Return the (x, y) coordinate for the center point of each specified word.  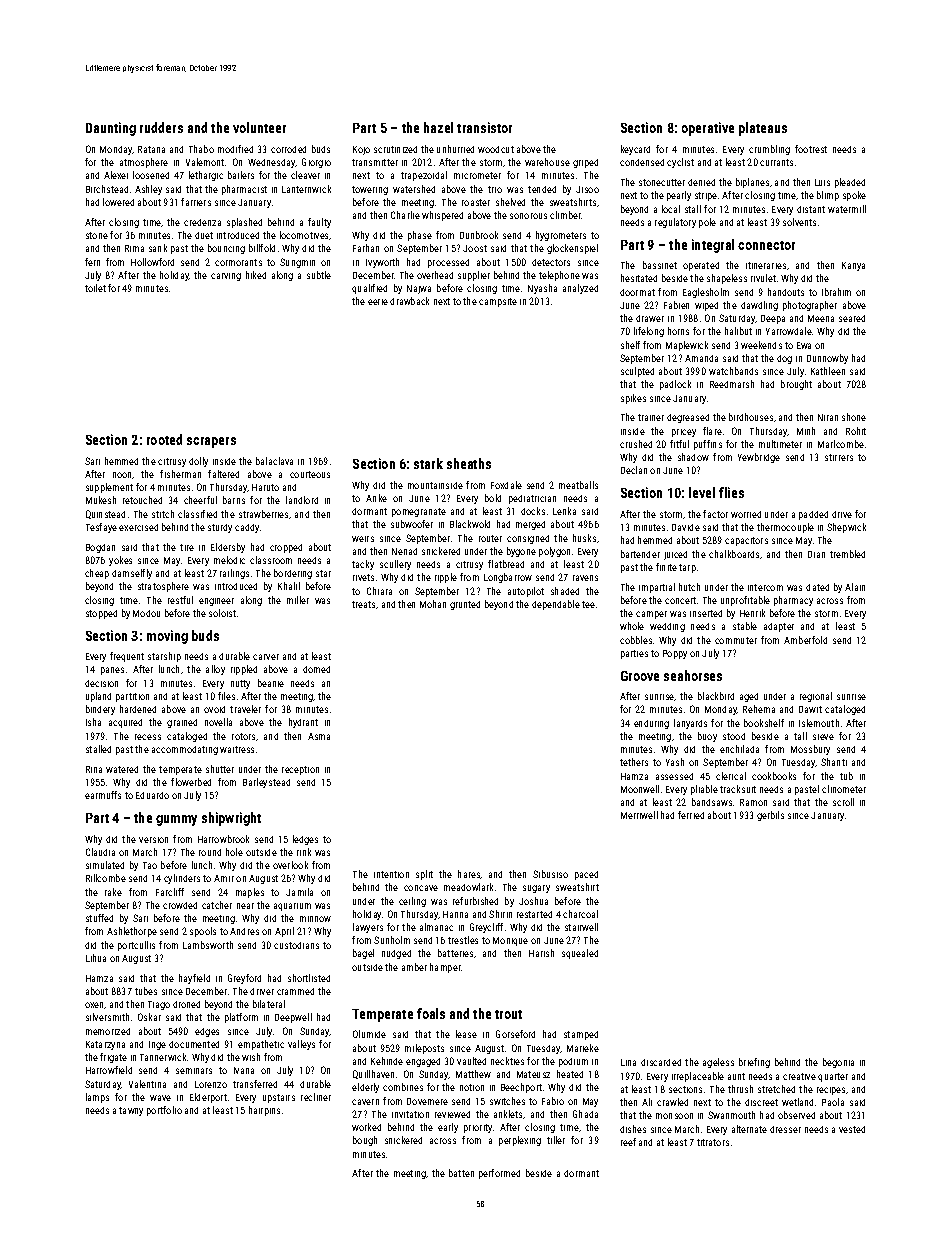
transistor (484, 127)
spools (203, 932)
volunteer (259, 127)
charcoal (580, 914)
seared (852, 318)
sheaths (469, 463)
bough (365, 1141)
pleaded (850, 183)
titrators (713, 1142)
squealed (580, 954)
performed (499, 1174)
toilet (95, 288)
